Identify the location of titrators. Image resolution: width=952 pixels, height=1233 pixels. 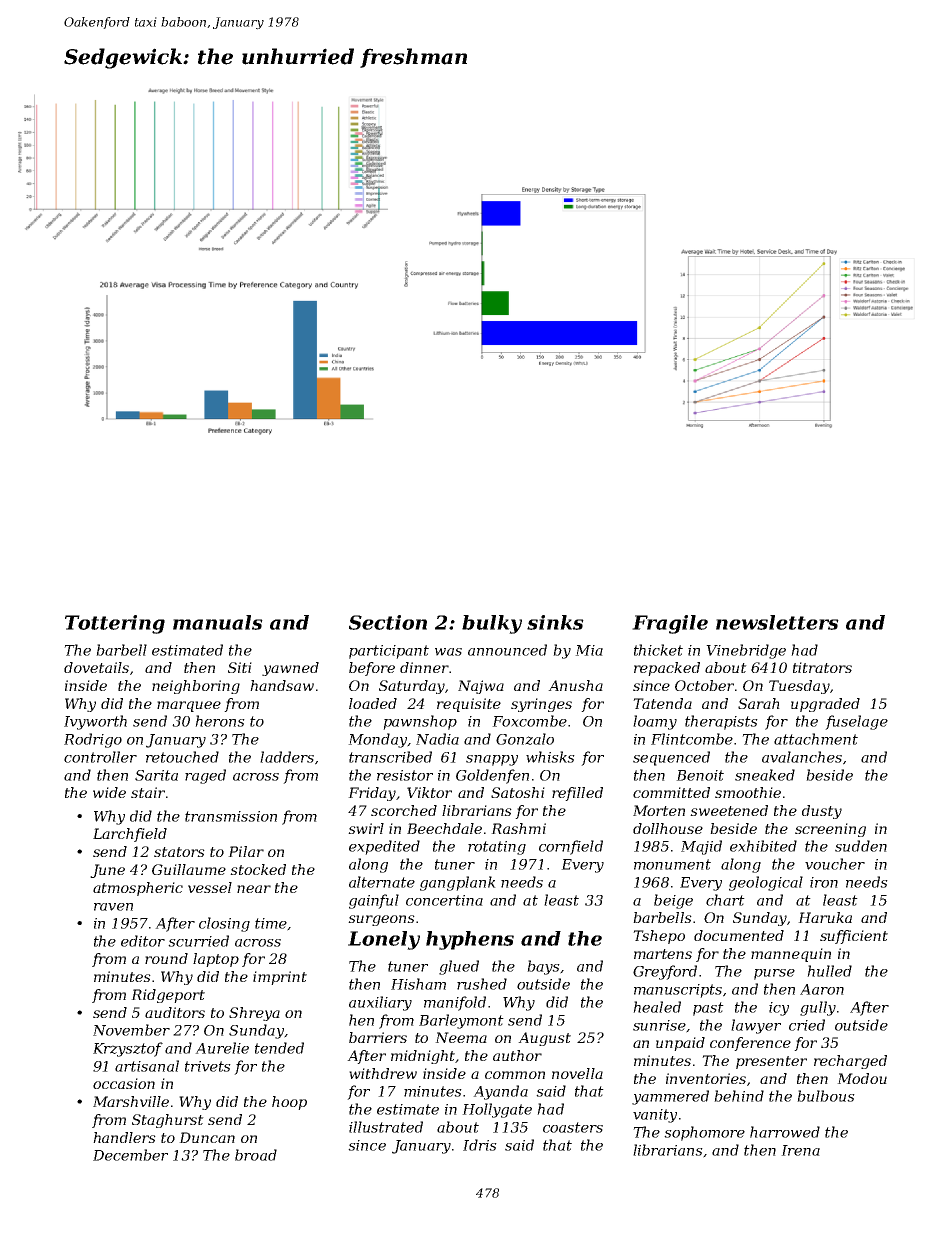
(822, 667).
